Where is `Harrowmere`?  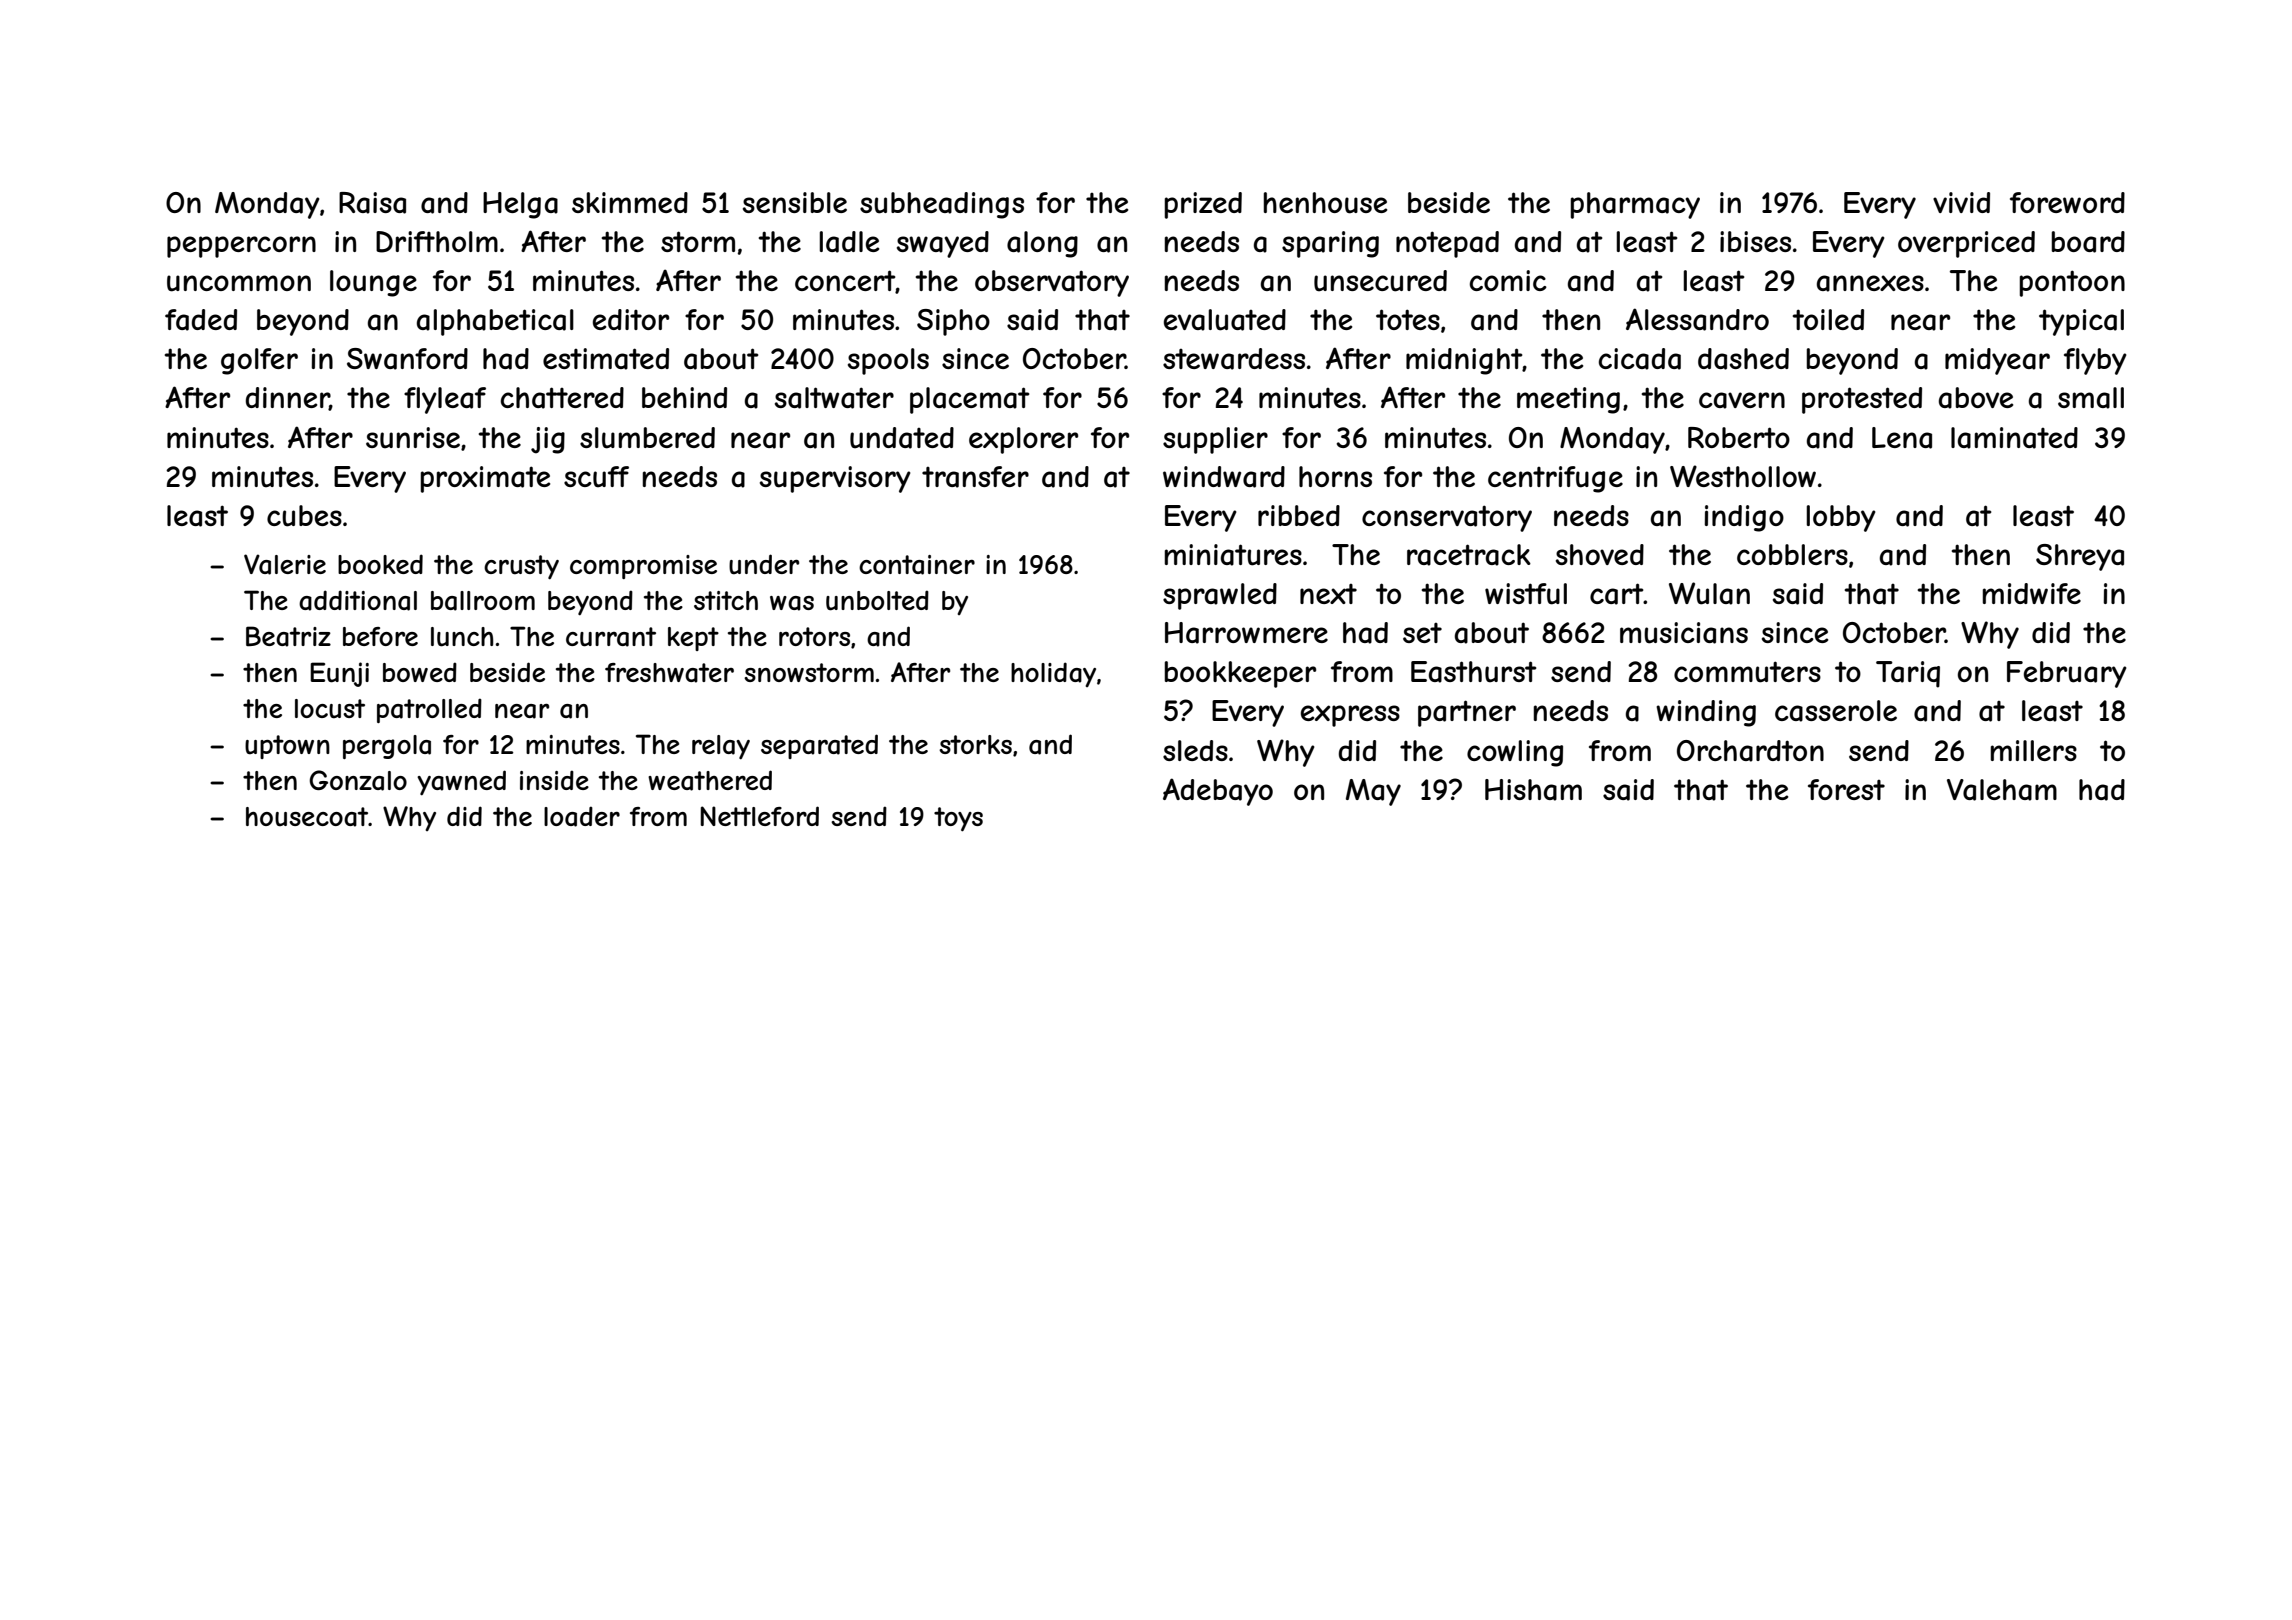
Harrowmere is located at coordinates (1246, 633).
